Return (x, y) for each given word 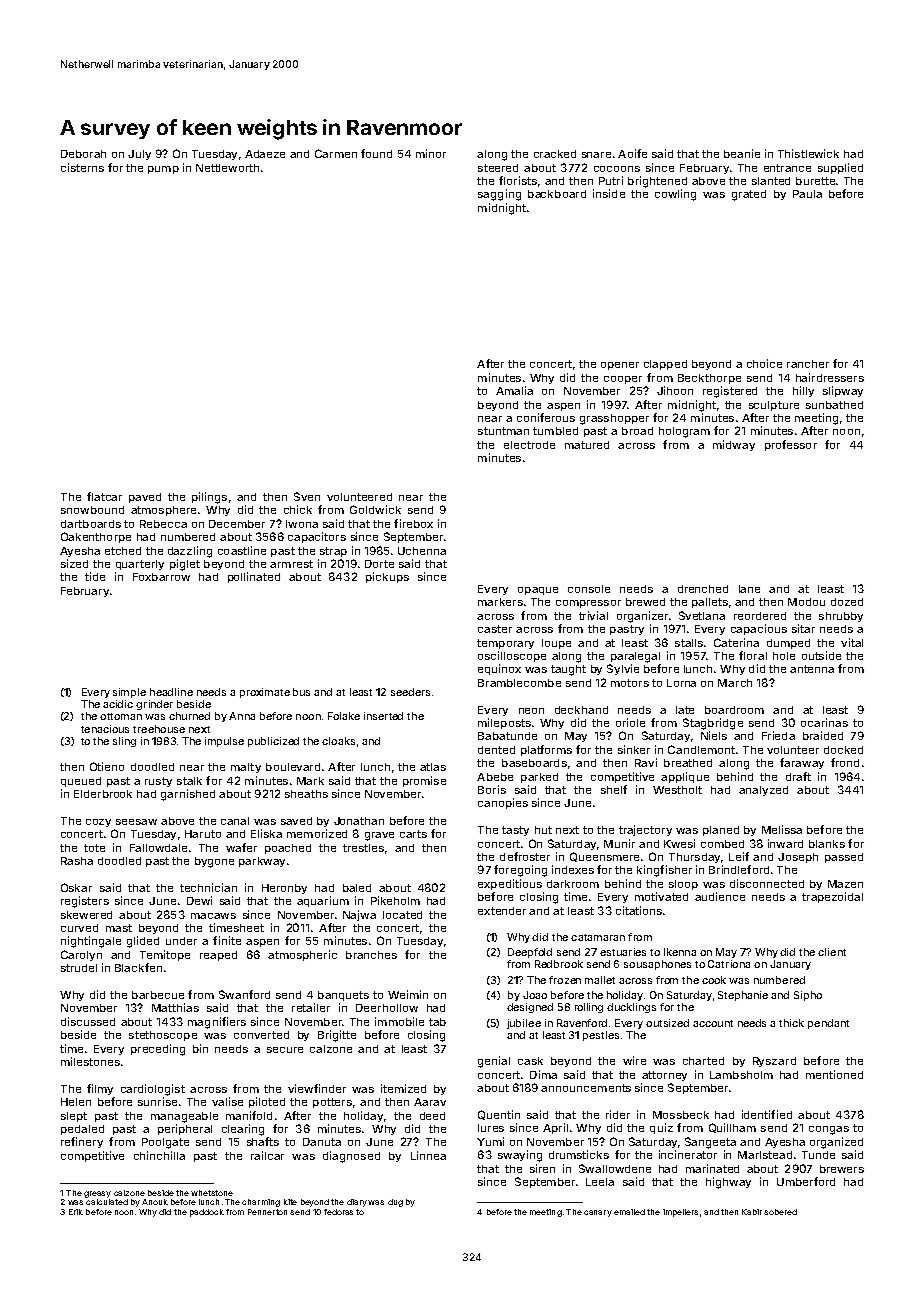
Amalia (514, 390)
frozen (565, 980)
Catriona (729, 964)
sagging (499, 195)
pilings (209, 498)
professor (791, 445)
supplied (840, 168)
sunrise (157, 1101)
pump (163, 170)
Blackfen (138, 967)
